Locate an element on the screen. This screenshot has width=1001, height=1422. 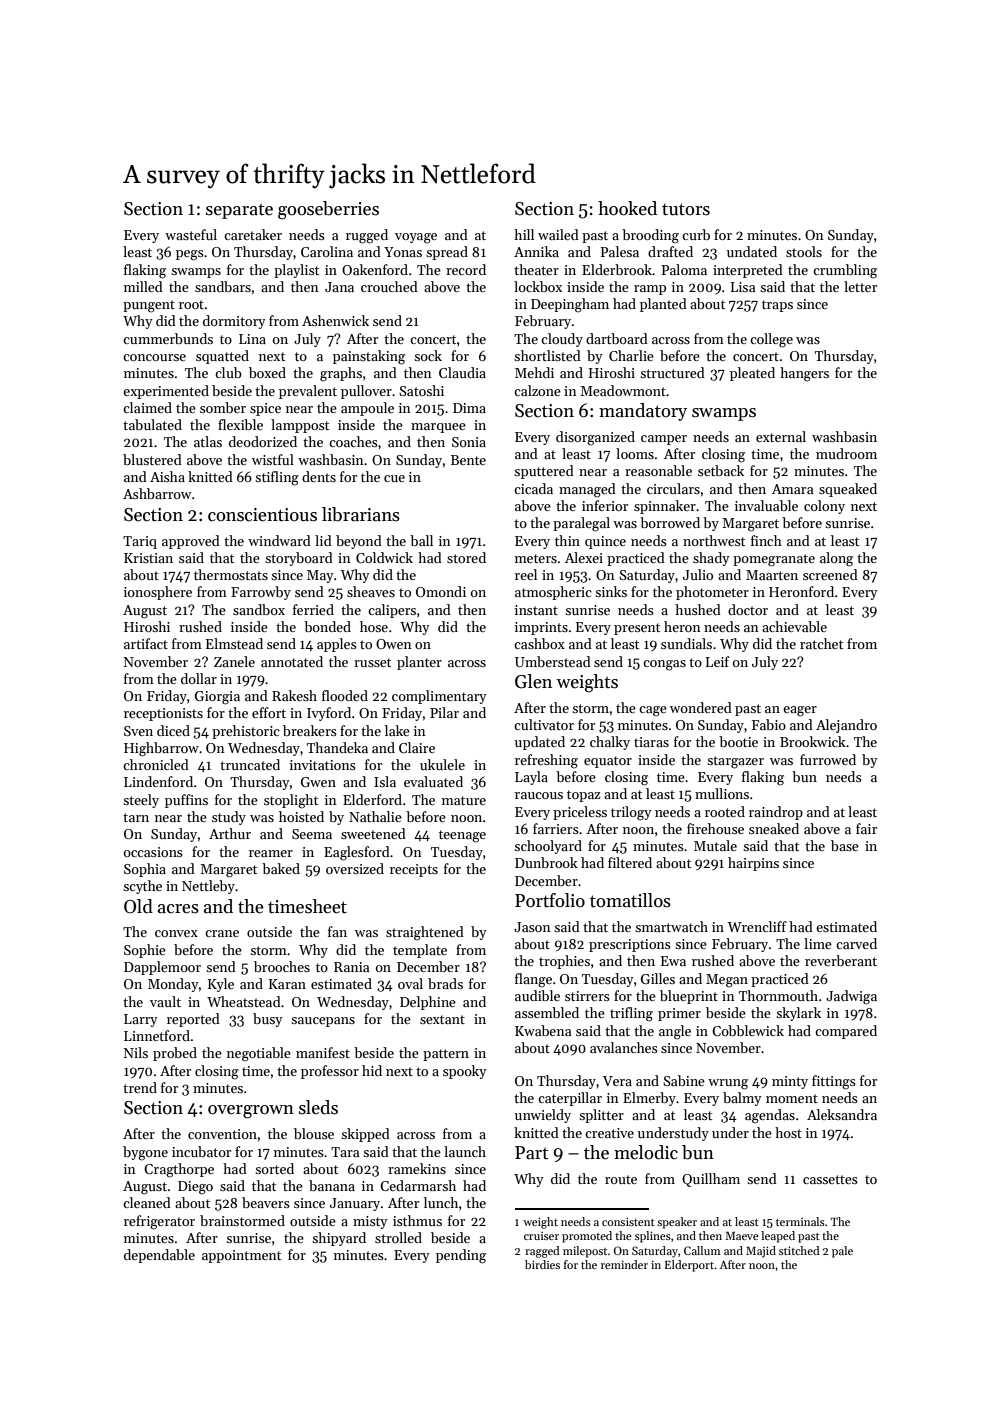
planter is located at coordinates (419, 663).
